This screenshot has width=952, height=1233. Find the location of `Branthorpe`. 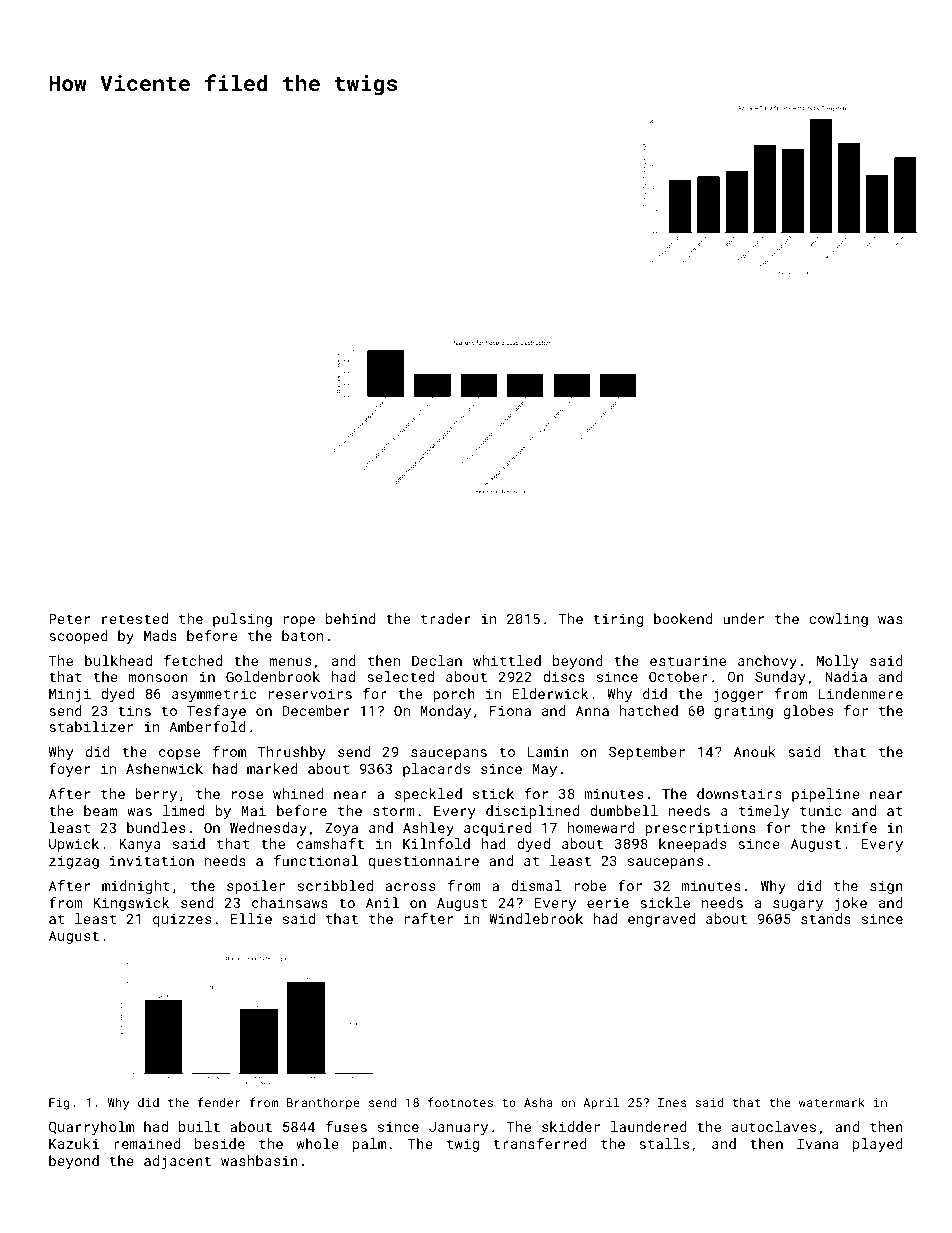

Branthorpe is located at coordinates (323, 1103).
